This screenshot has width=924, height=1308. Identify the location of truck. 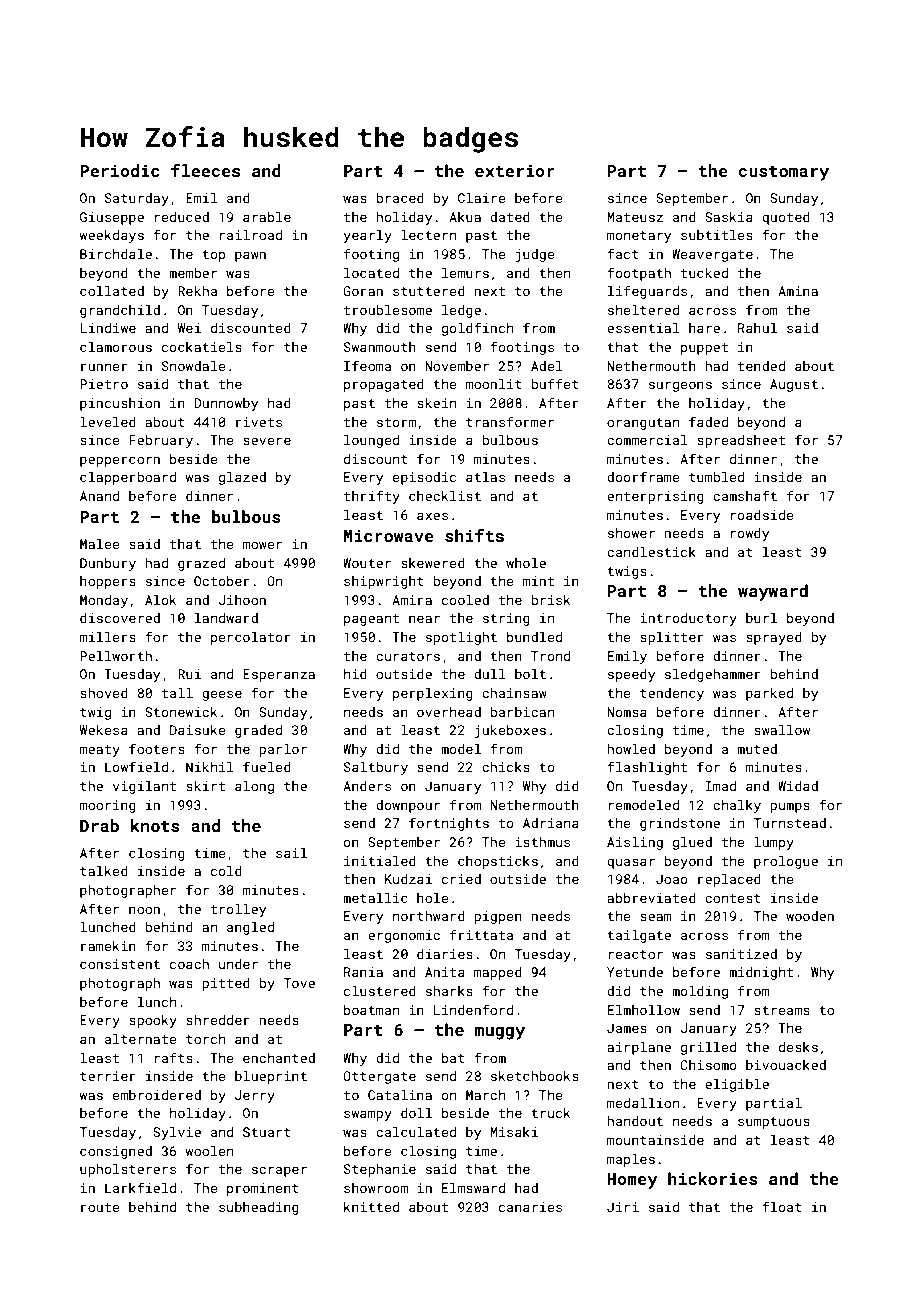
(550, 1113).
